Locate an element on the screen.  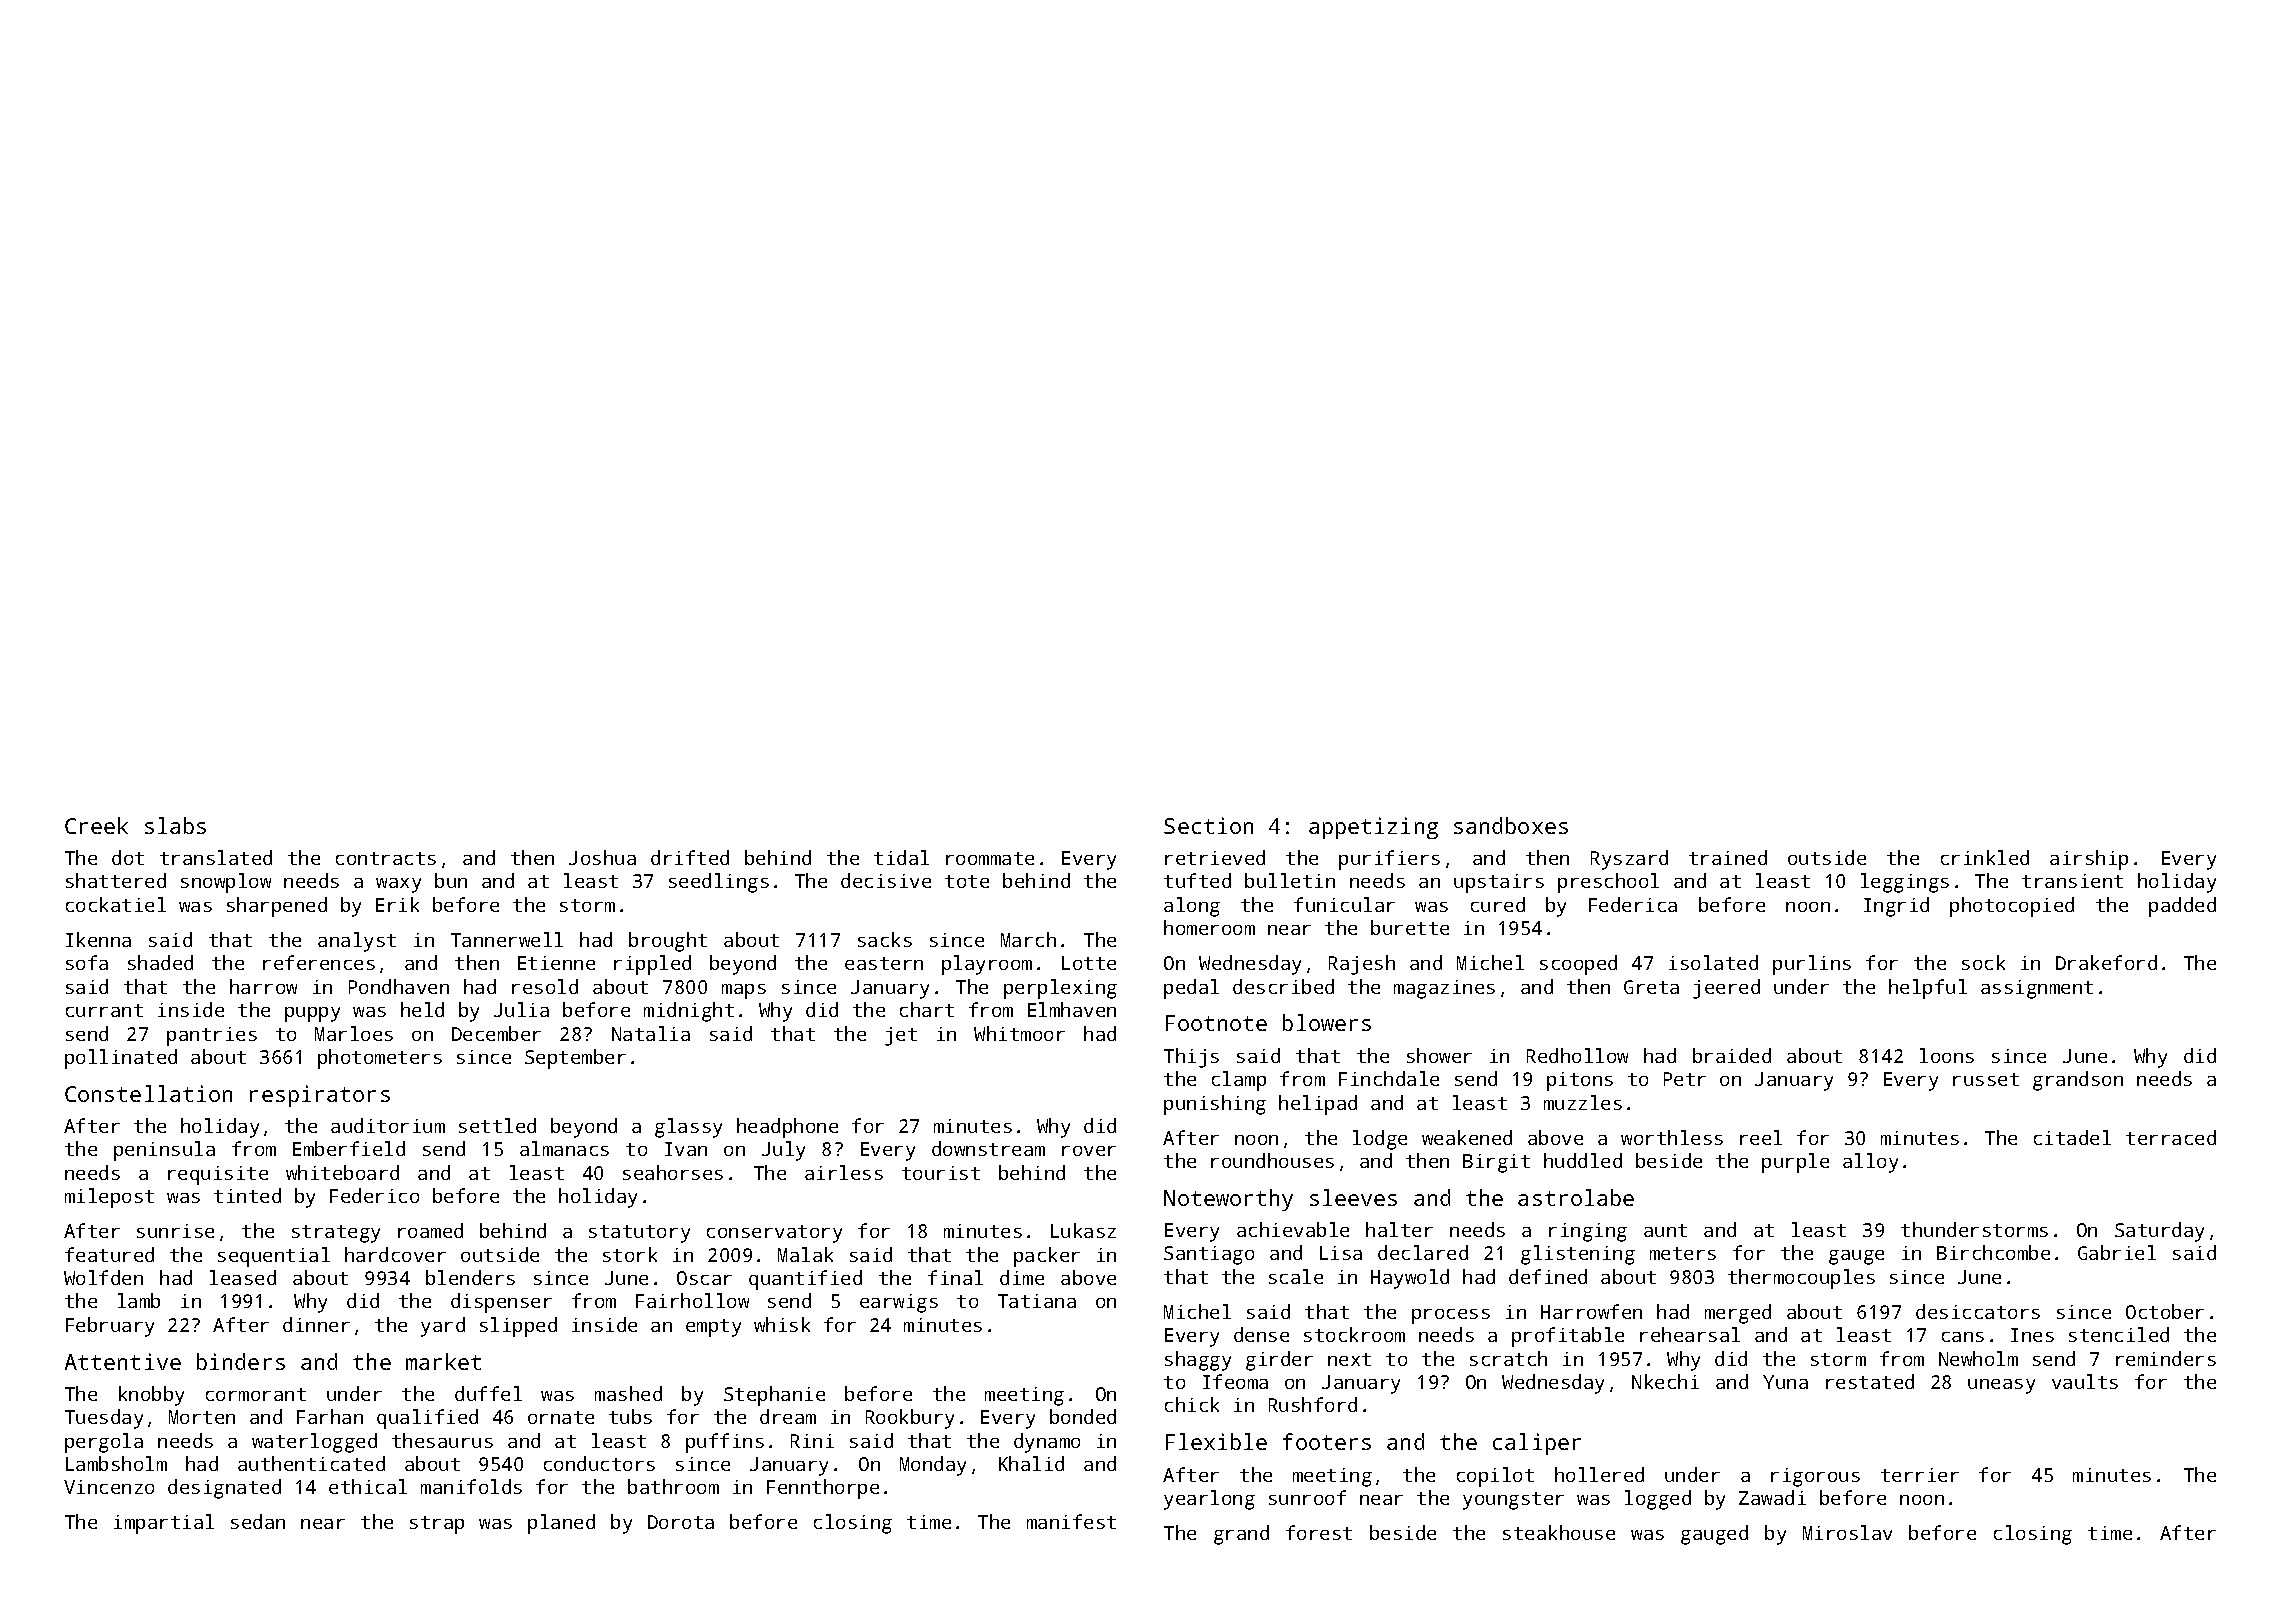
Lukasz is located at coordinates (1083, 1230).
